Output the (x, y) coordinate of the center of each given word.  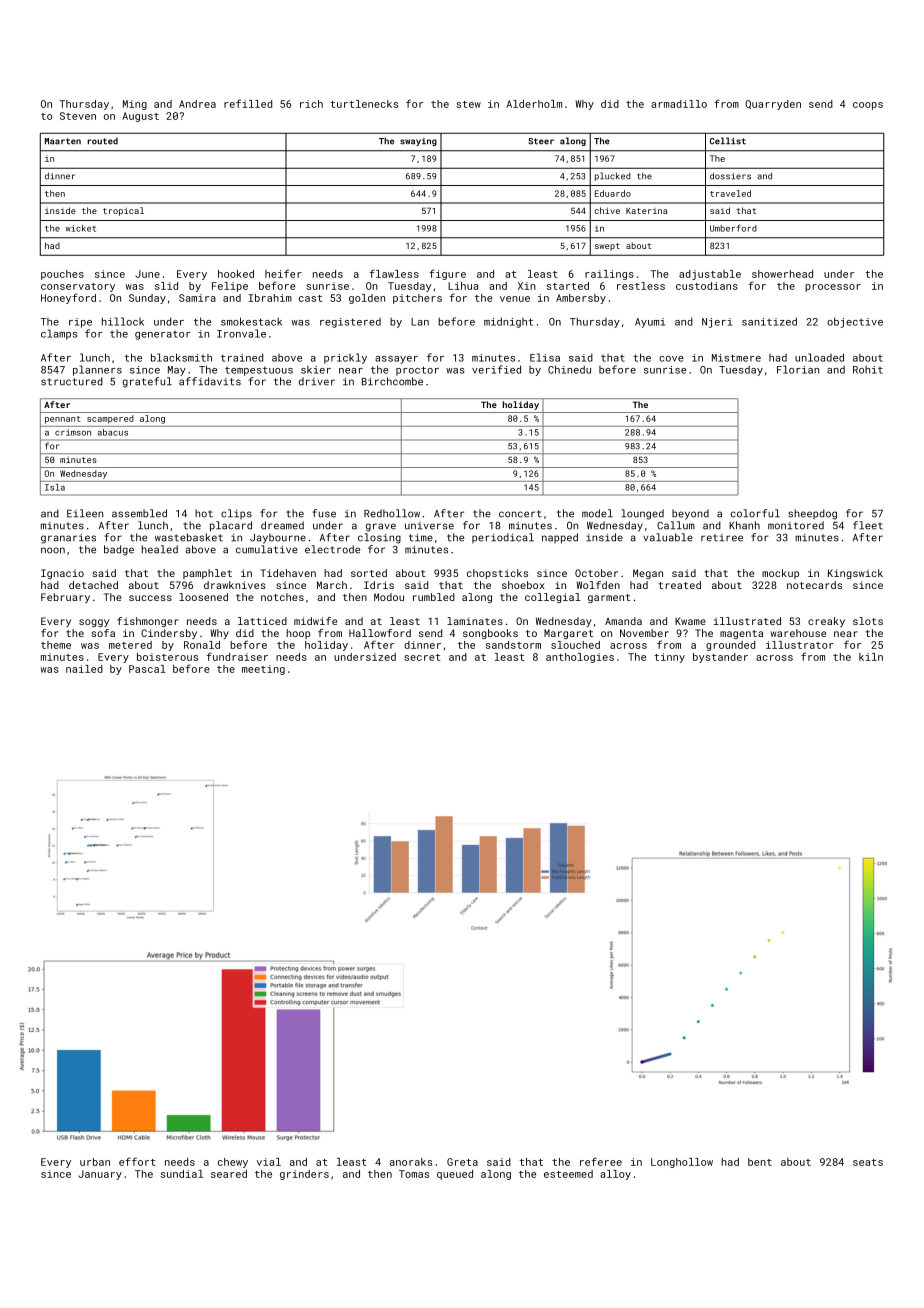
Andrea (197, 104)
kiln (871, 657)
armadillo (679, 104)
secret (422, 657)
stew (468, 104)
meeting (263, 670)
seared (229, 1174)
